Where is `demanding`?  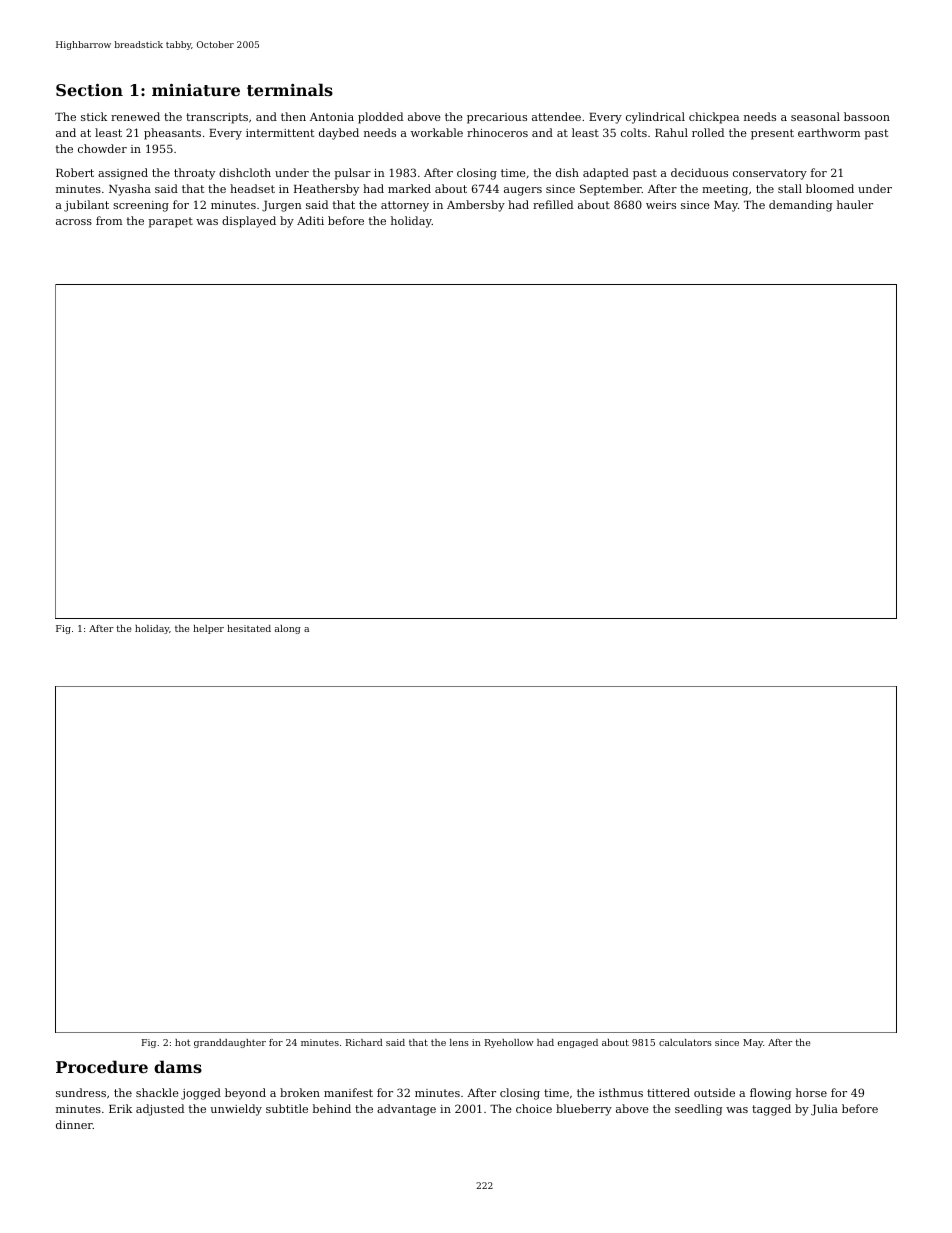 demanding is located at coordinates (800, 206).
